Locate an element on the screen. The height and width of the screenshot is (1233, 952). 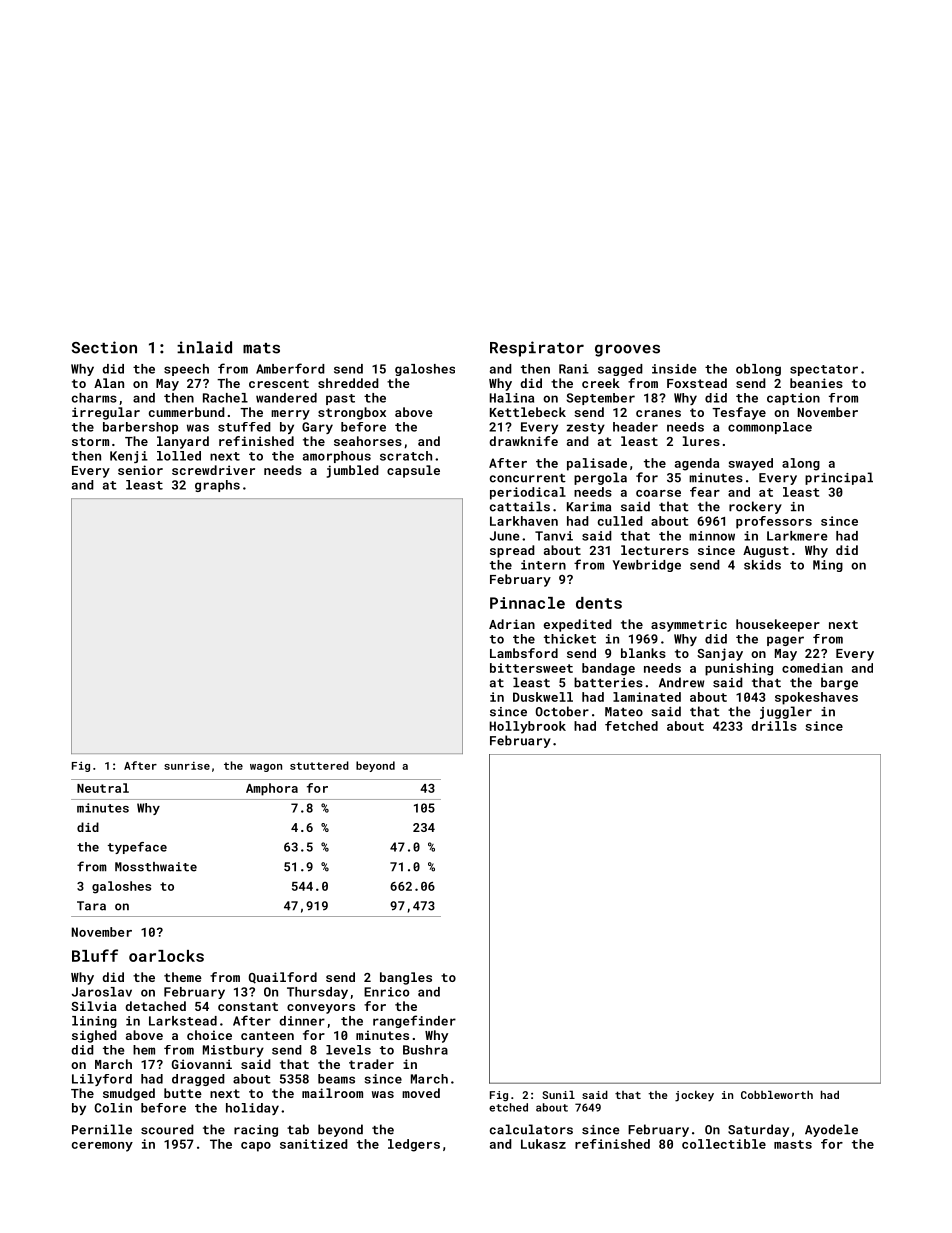
Cobbleworth is located at coordinates (777, 1094).
